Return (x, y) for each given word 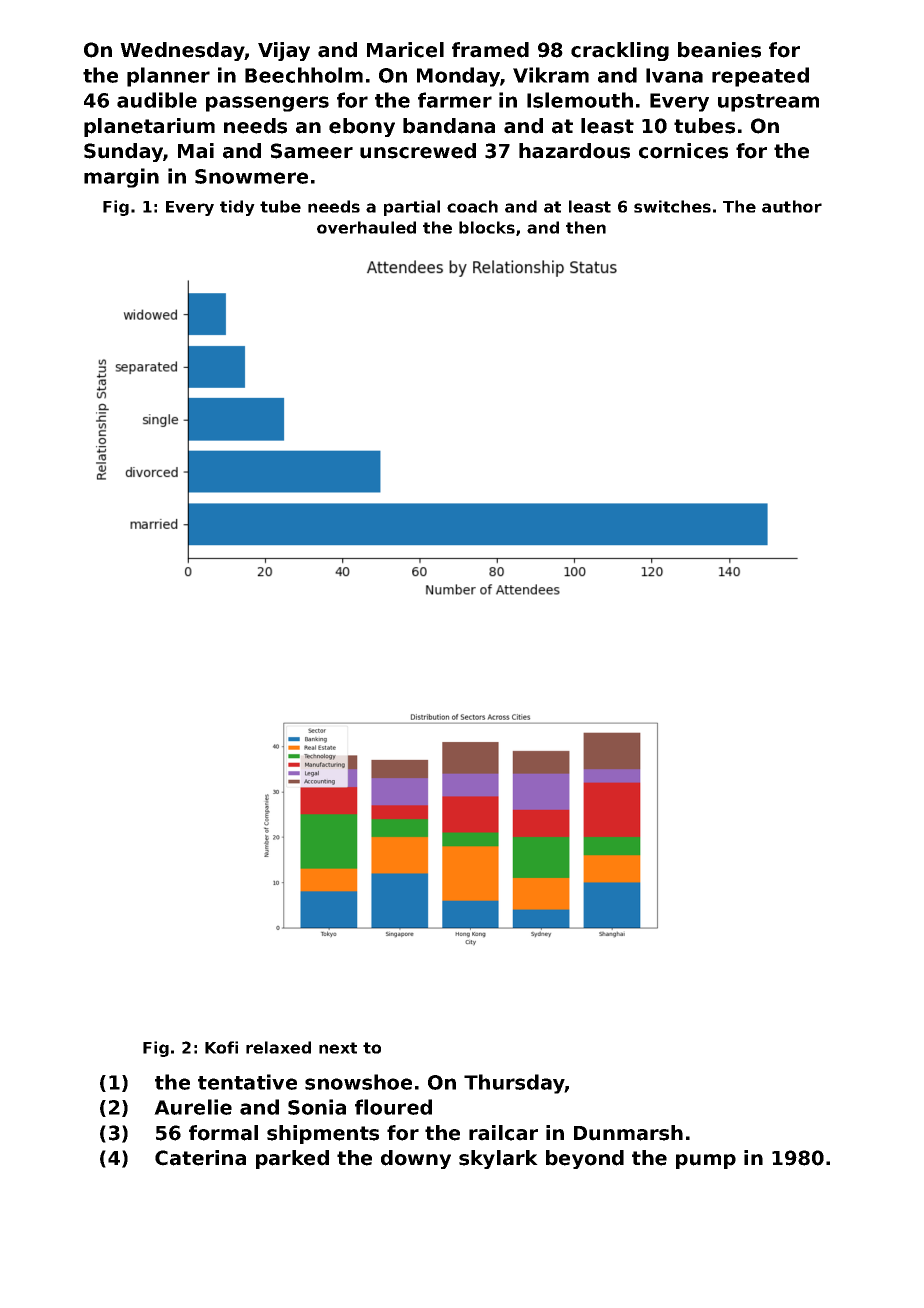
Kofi (221, 1047)
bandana (449, 126)
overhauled (366, 227)
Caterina (200, 1158)
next (338, 1048)
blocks (487, 227)
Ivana (674, 75)
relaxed (278, 1047)
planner (168, 77)
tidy (237, 208)
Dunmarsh (628, 1133)
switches (672, 206)
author (792, 206)
